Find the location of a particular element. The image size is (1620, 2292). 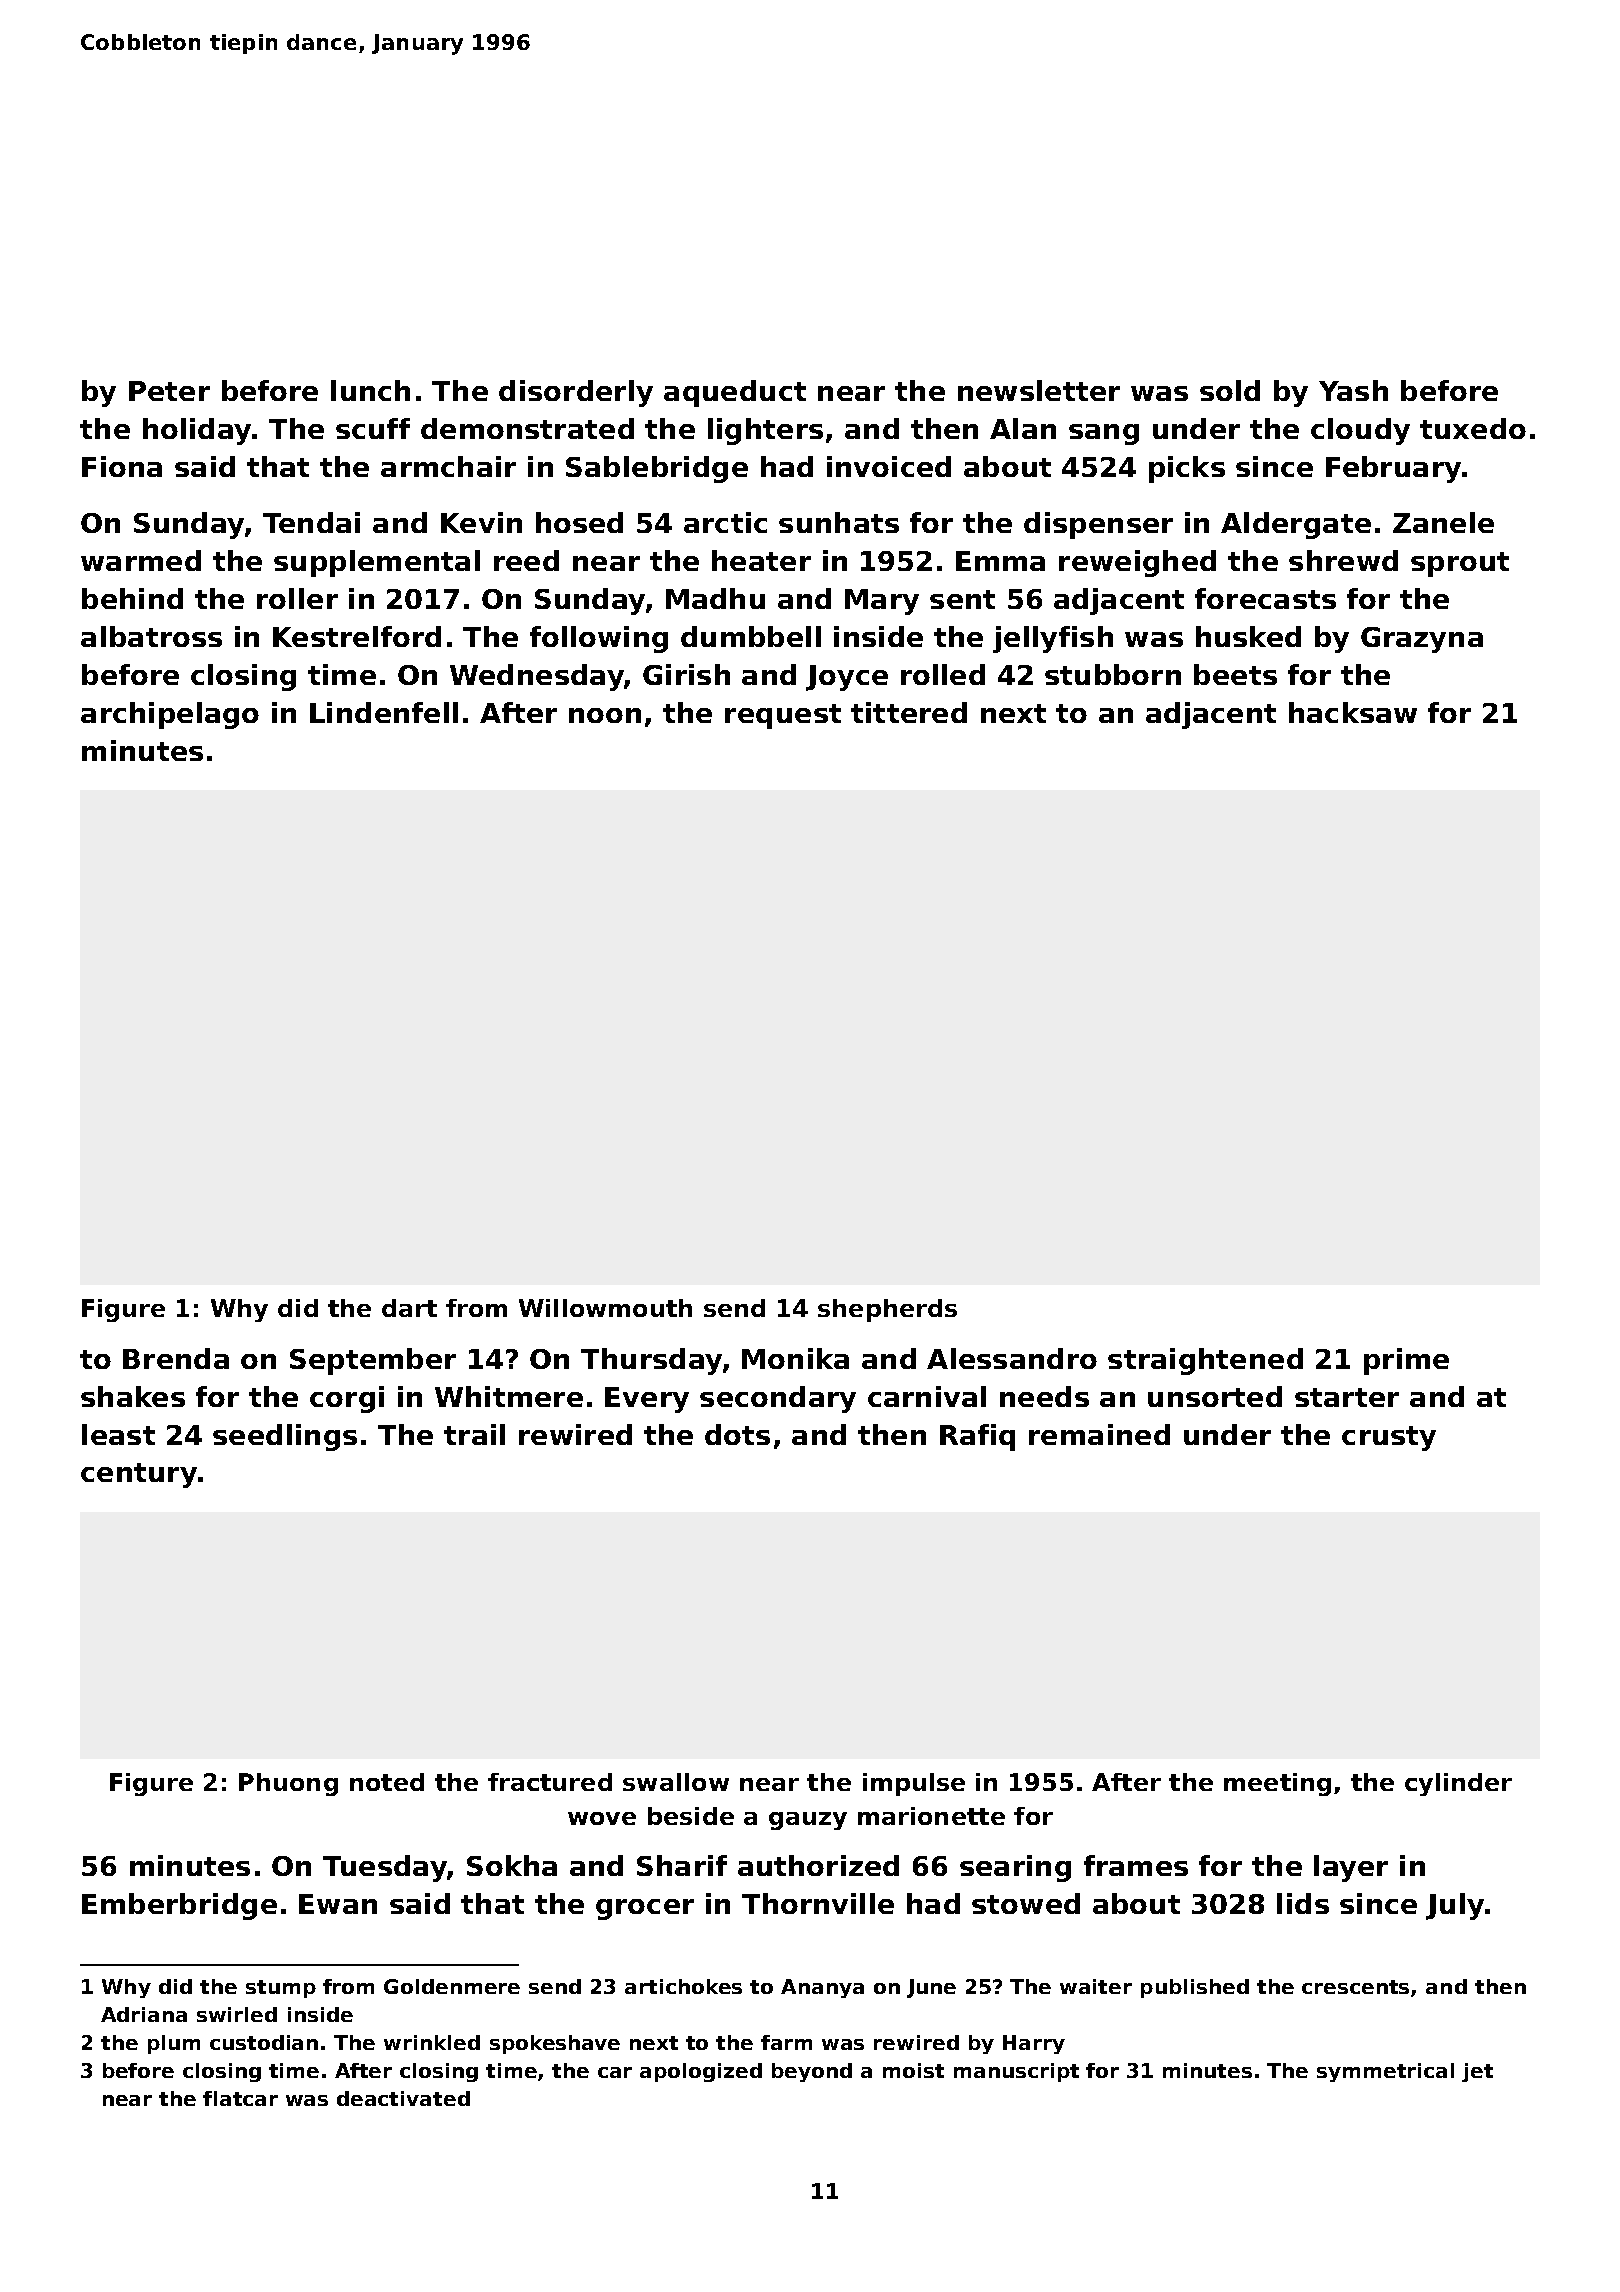

hacksaw is located at coordinates (1353, 712).
